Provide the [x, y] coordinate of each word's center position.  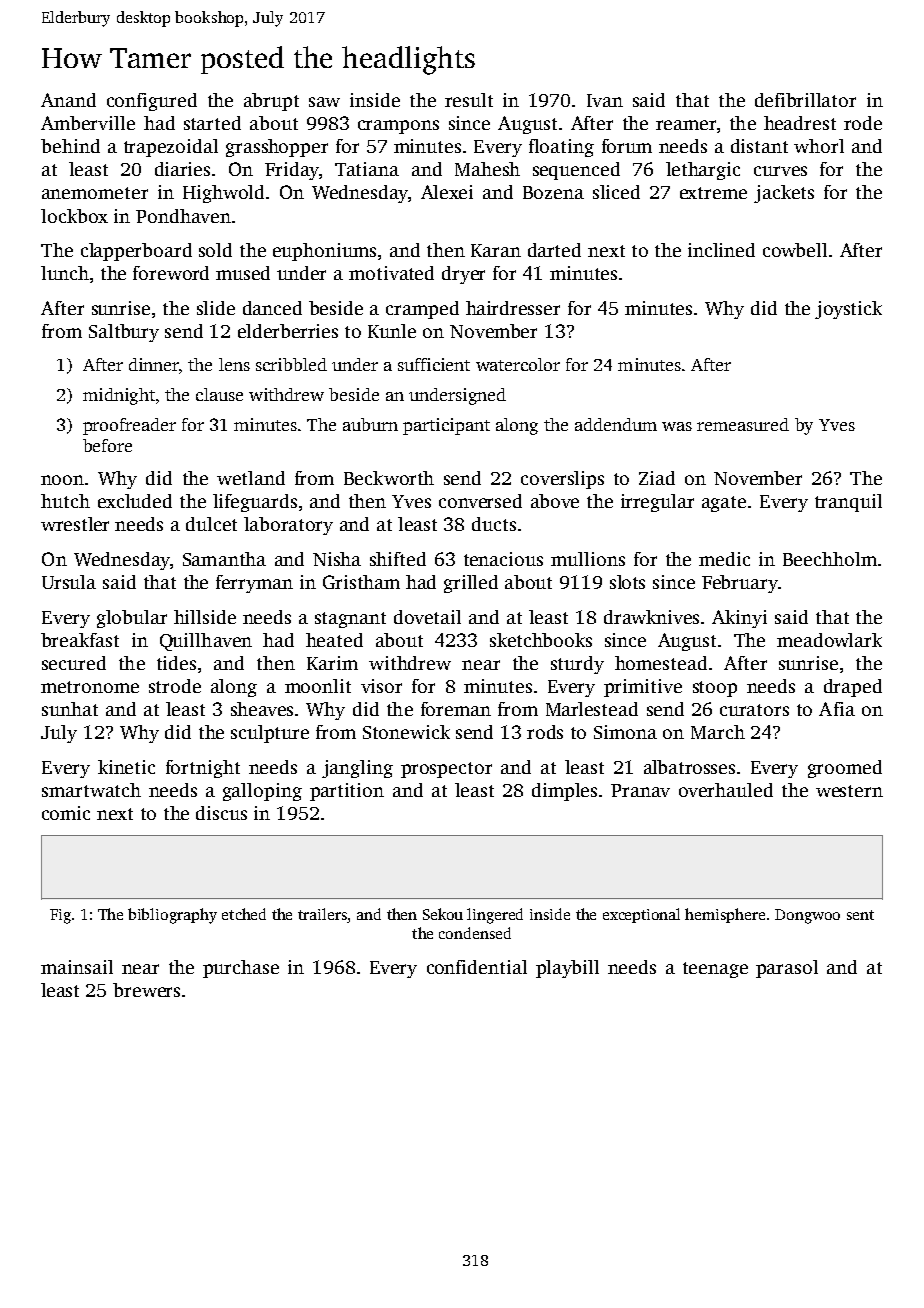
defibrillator [805, 100]
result [469, 100]
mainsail [77, 967]
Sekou [443, 914]
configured [152, 102]
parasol [787, 969]
